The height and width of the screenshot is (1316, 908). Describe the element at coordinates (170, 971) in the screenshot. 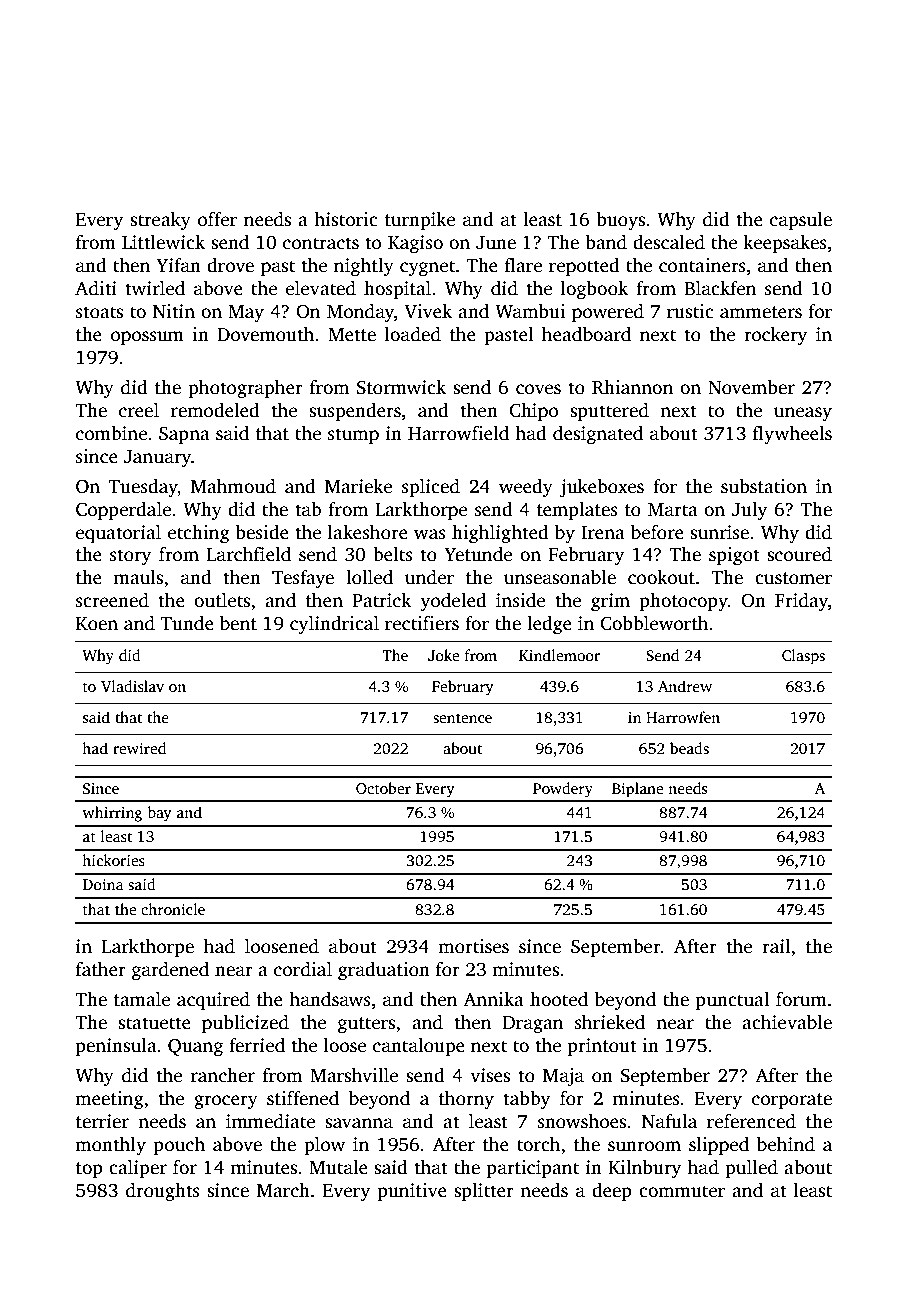

I see `gardened` at that location.
